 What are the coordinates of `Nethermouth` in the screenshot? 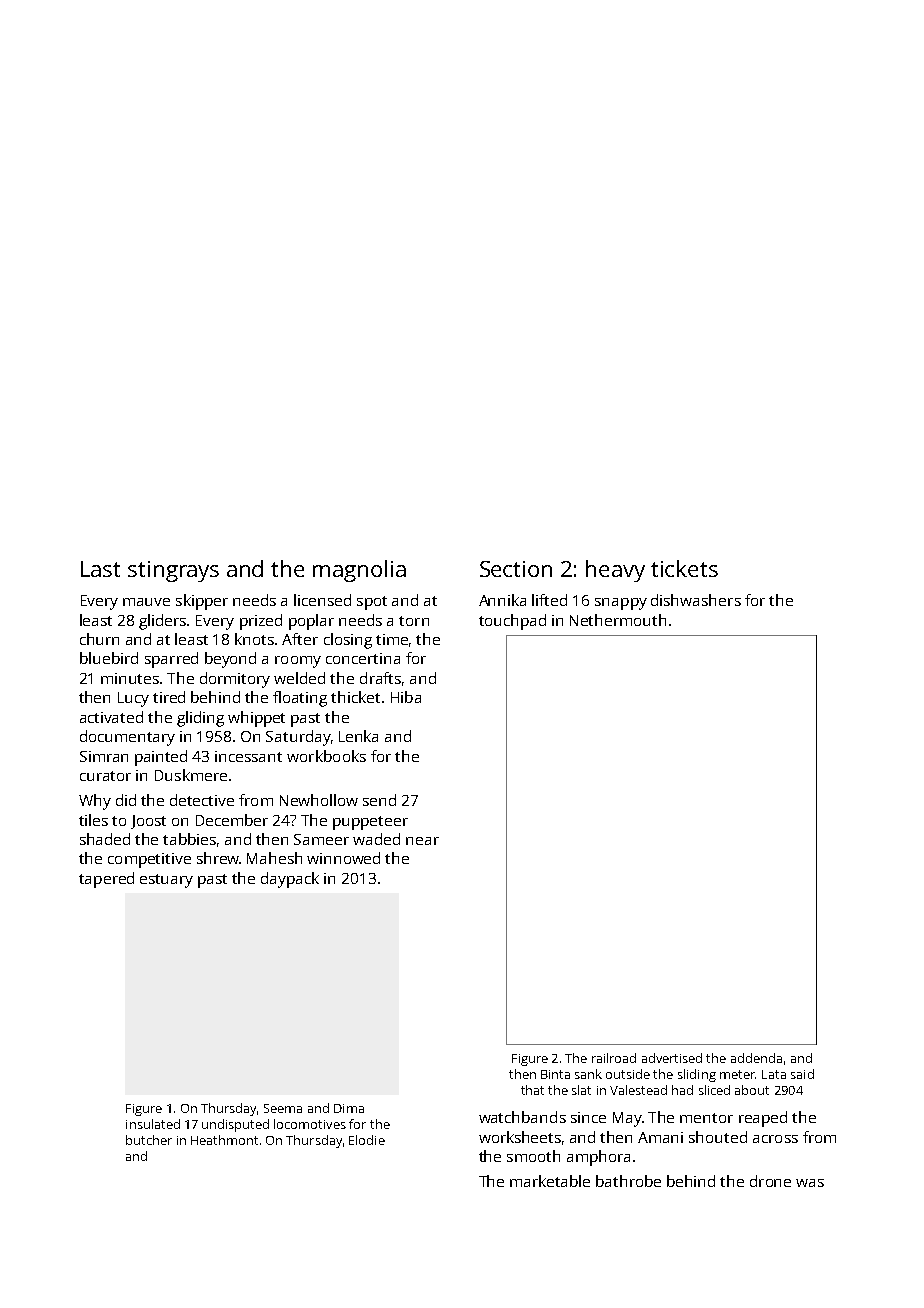 It's located at (618, 620).
